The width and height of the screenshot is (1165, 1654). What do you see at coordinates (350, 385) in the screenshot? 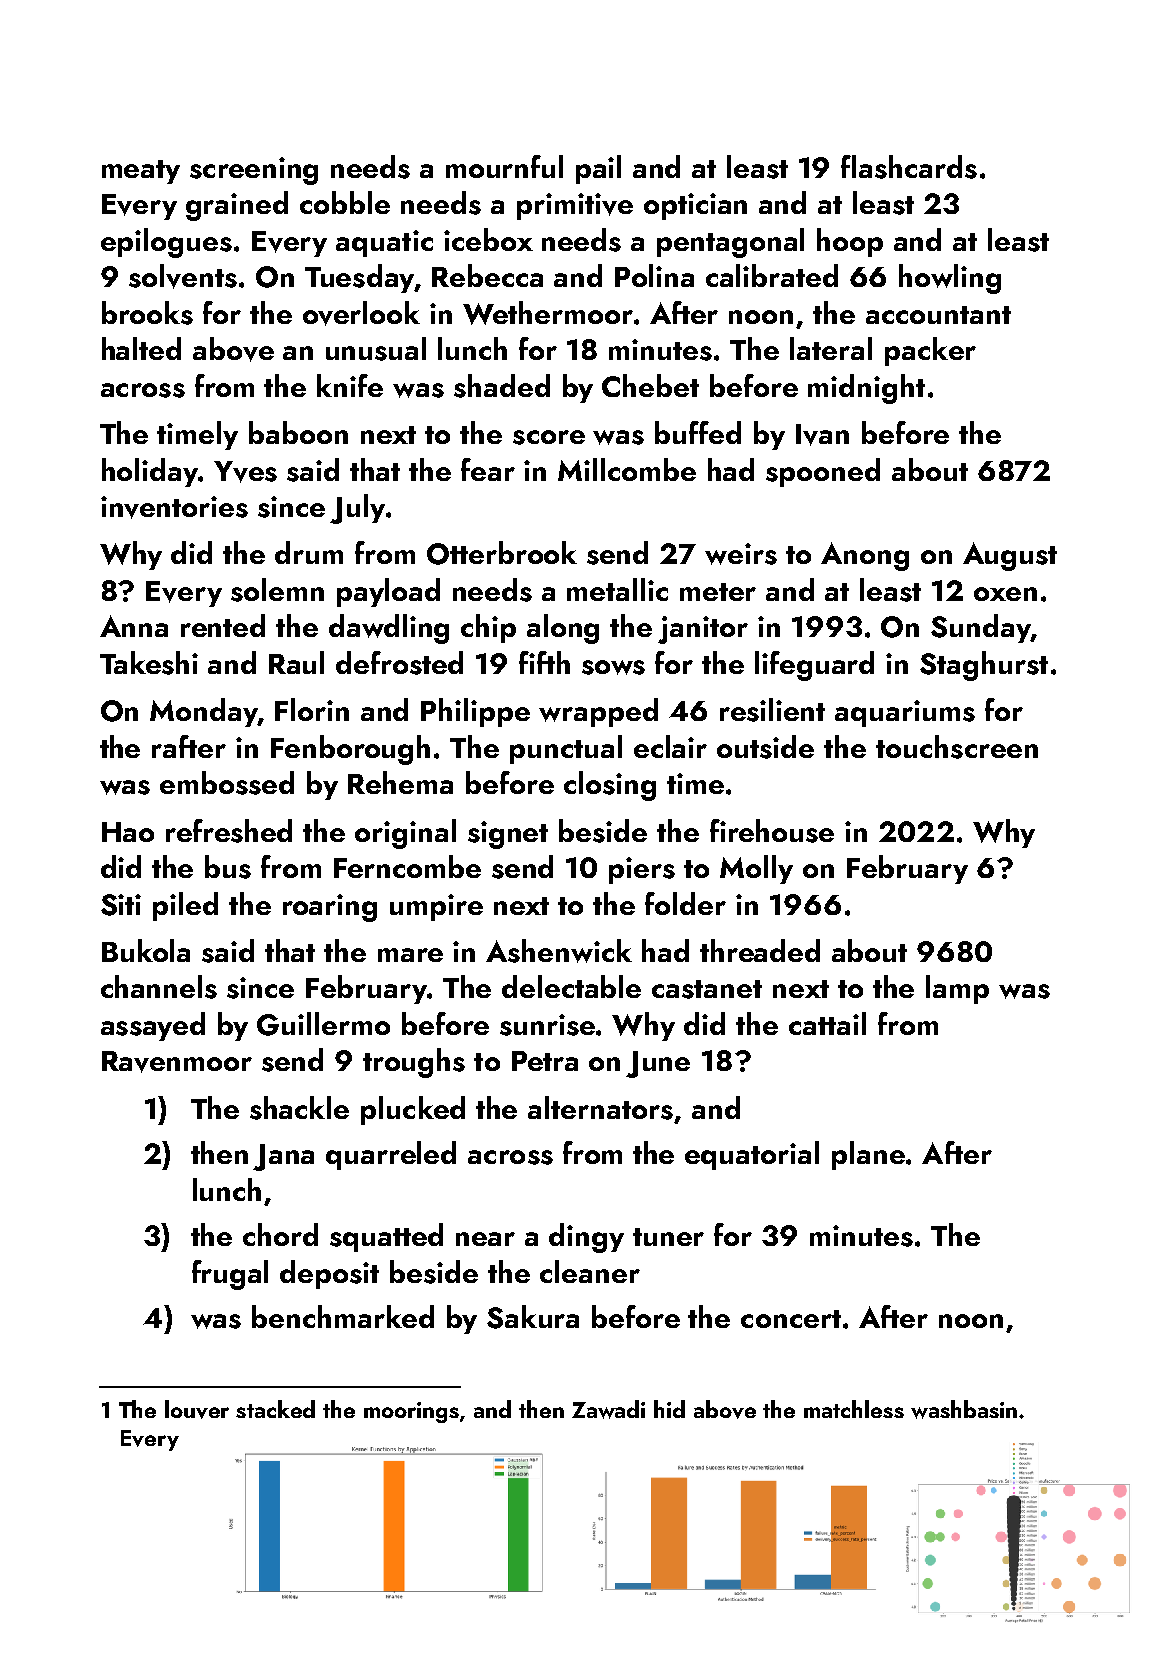
I see `knife` at bounding box center [350, 385].
